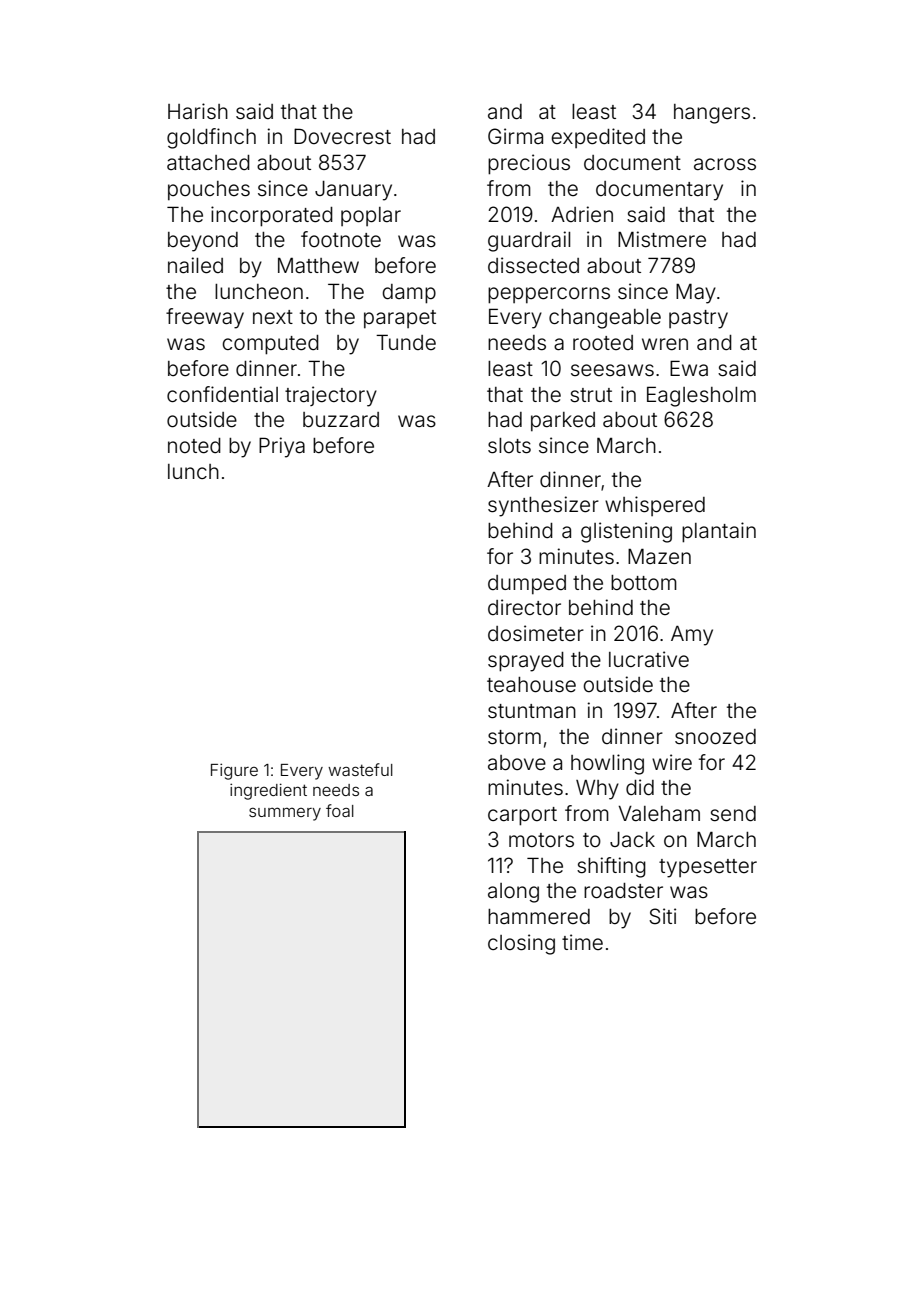 This page has width=924, height=1311. What do you see at coordinates (712, 114) in the page?
I see `hangers` at bounding box center [712, 114].
